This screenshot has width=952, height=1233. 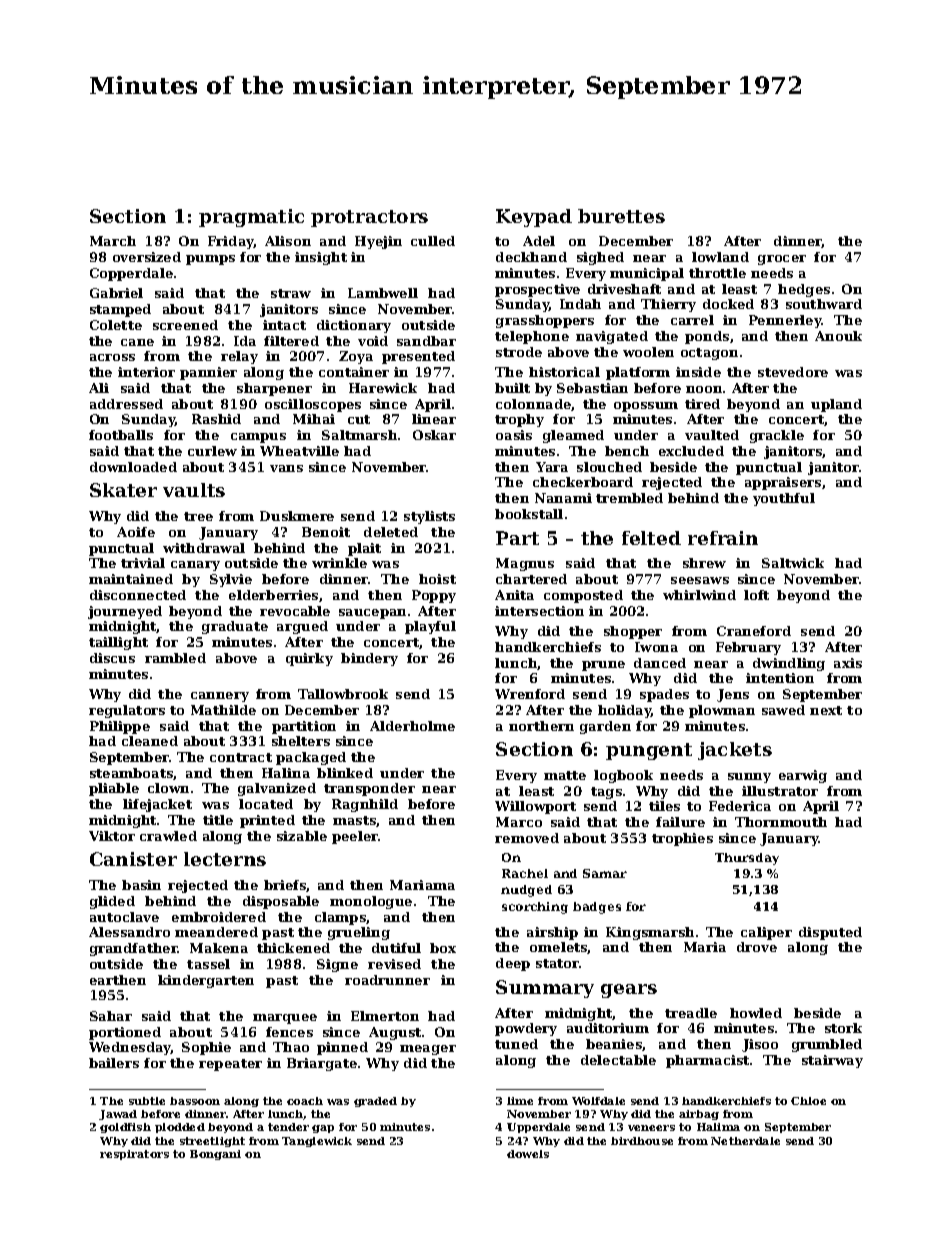 What do you see at coordinates (804, 290) in the screenshot?
I see `hedges` at bounding box center [804, 290].
